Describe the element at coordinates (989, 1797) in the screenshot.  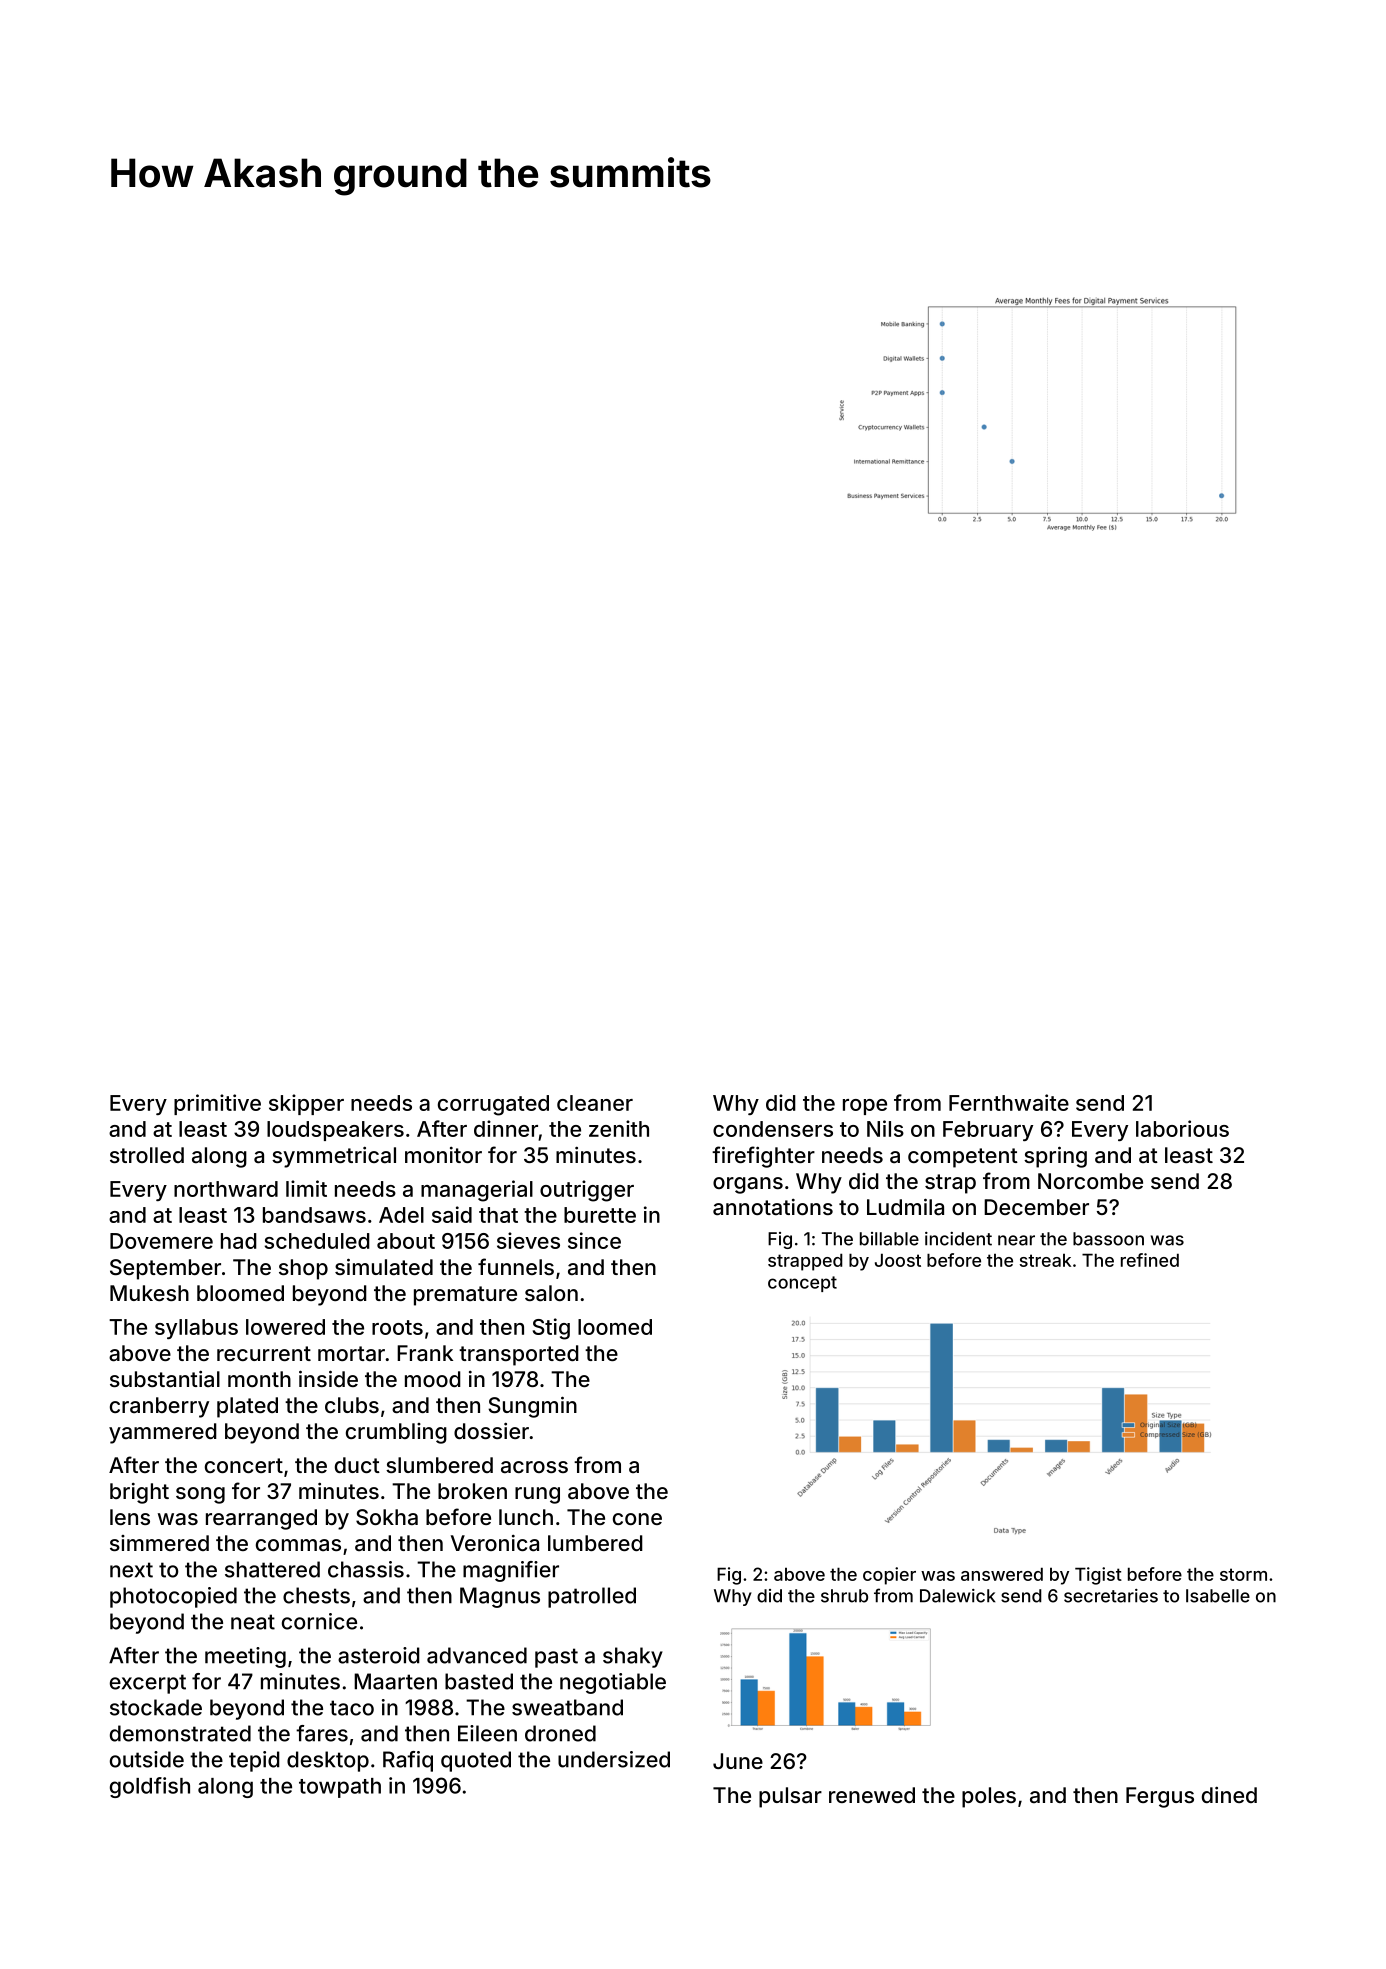
I see `poles` at that location.
